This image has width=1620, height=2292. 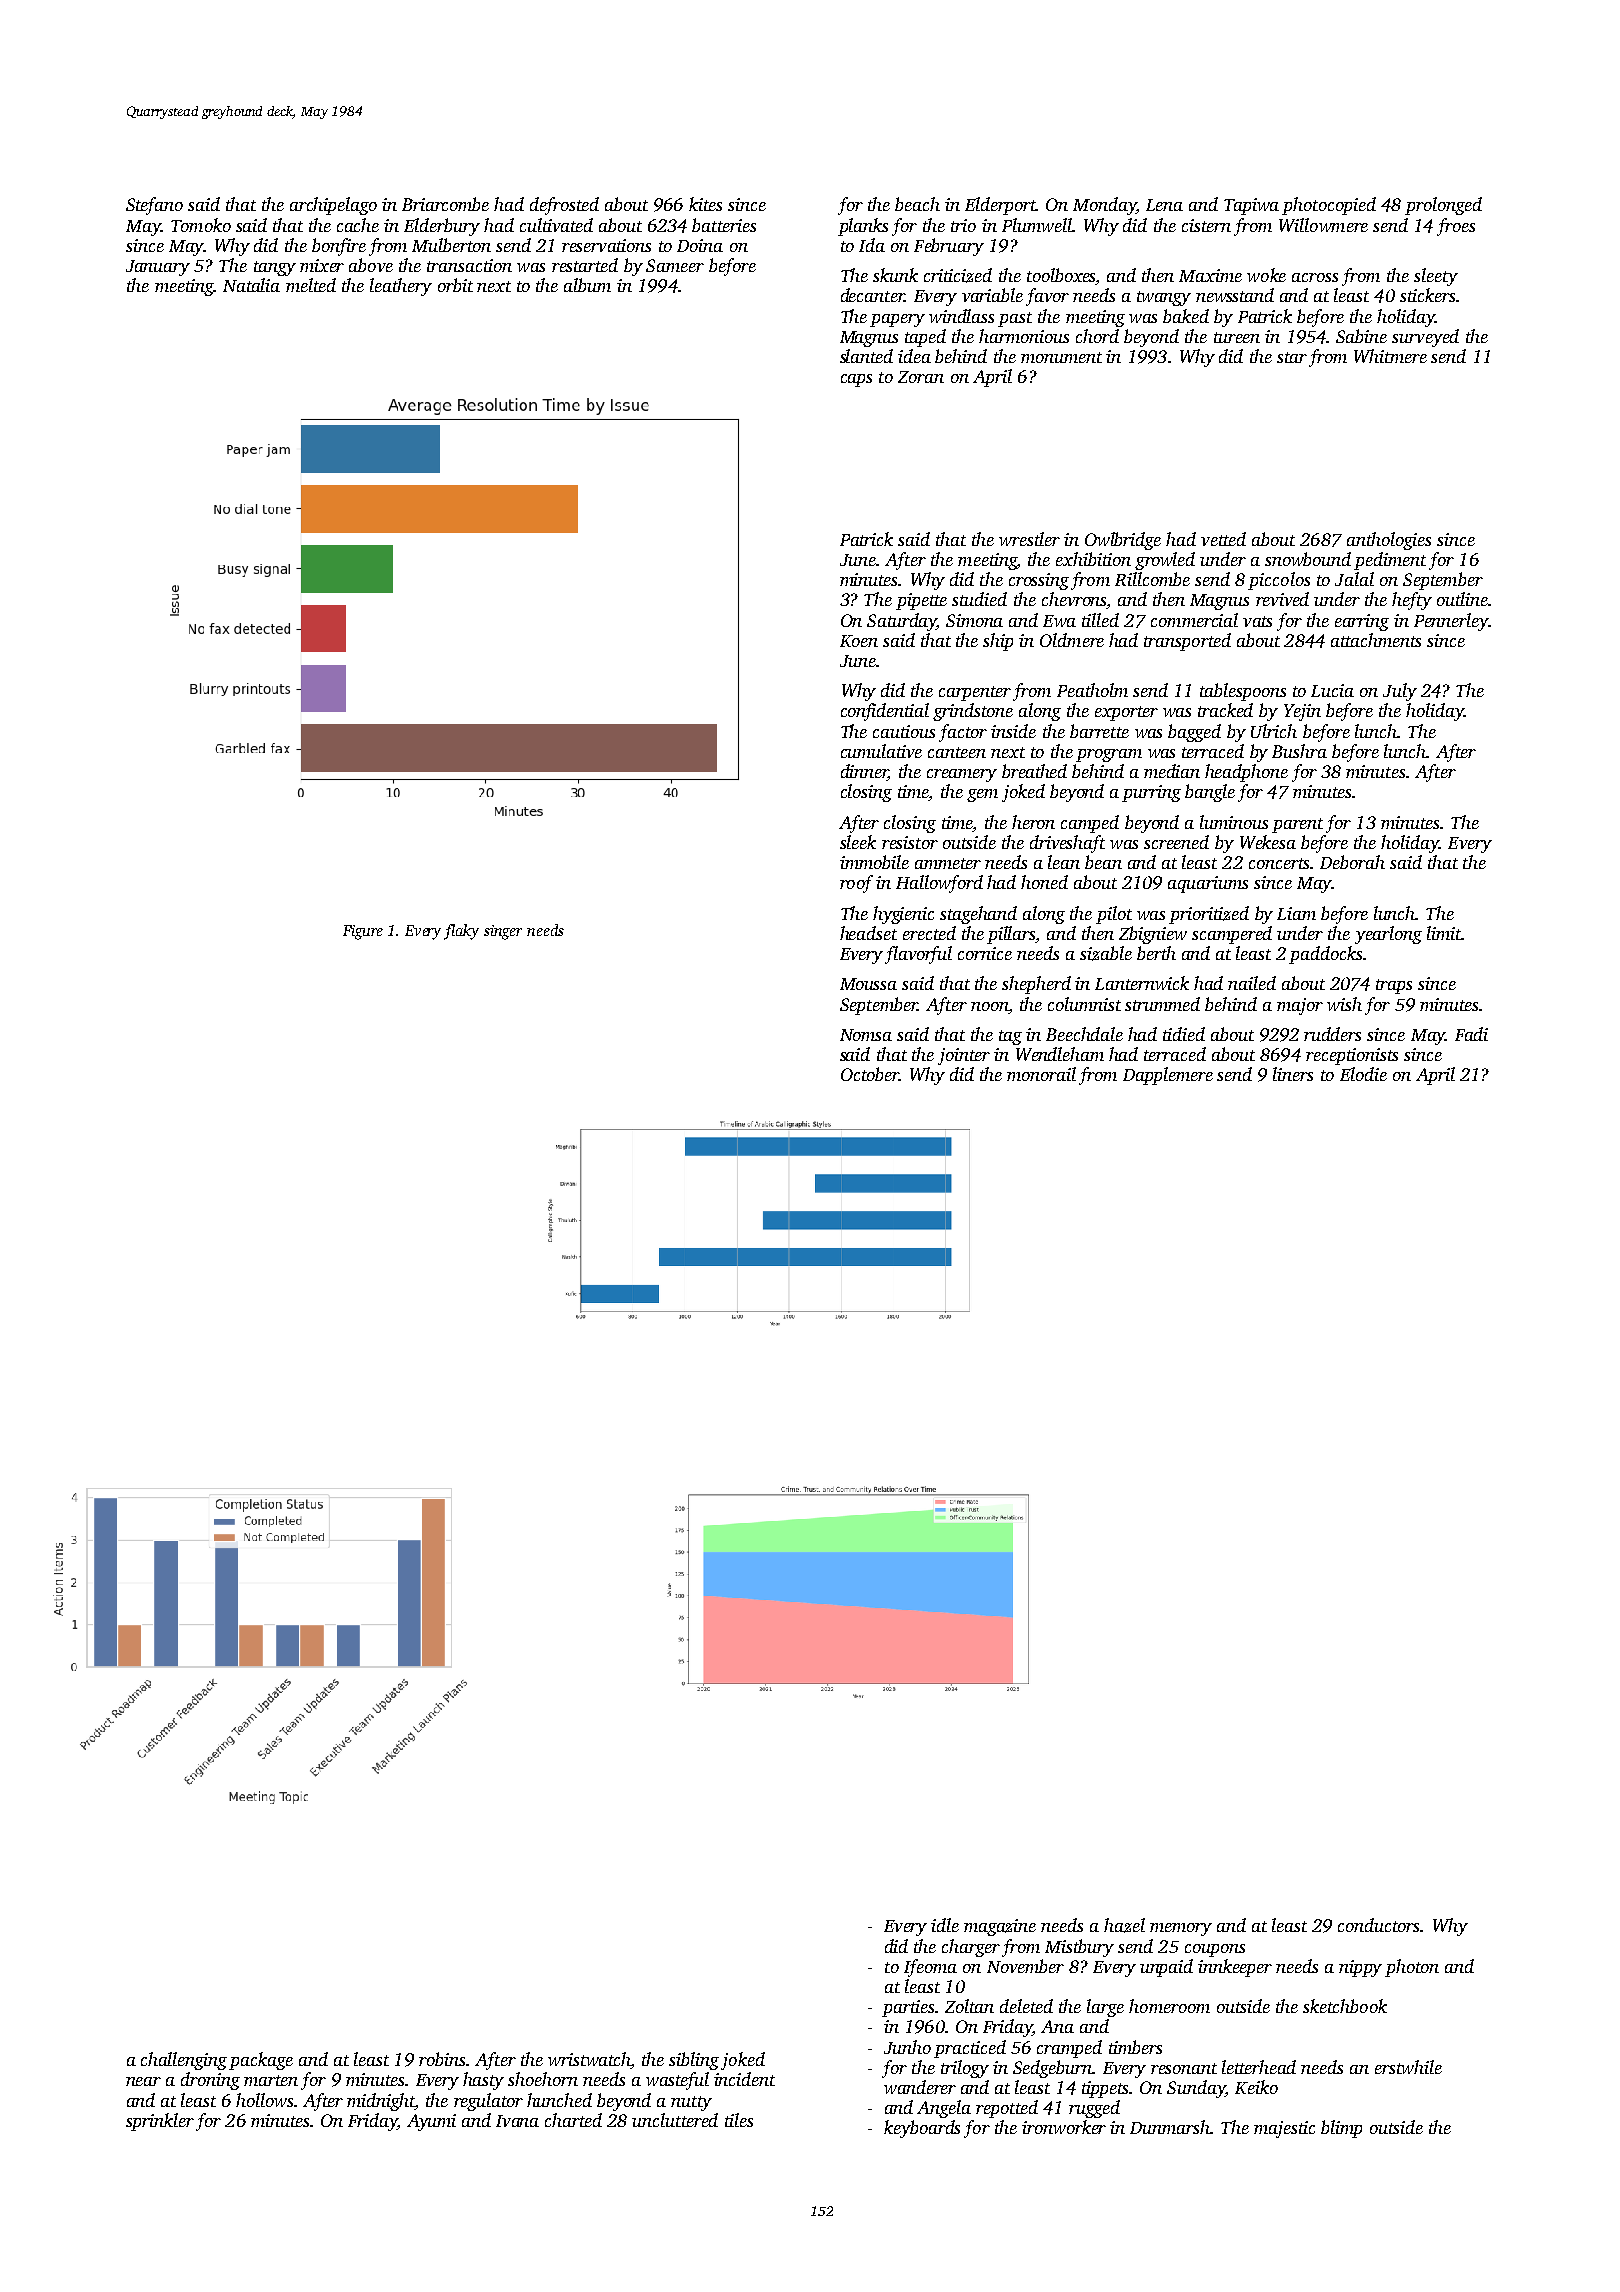 I want to click on pilot, so click(x=1114, y=915).
